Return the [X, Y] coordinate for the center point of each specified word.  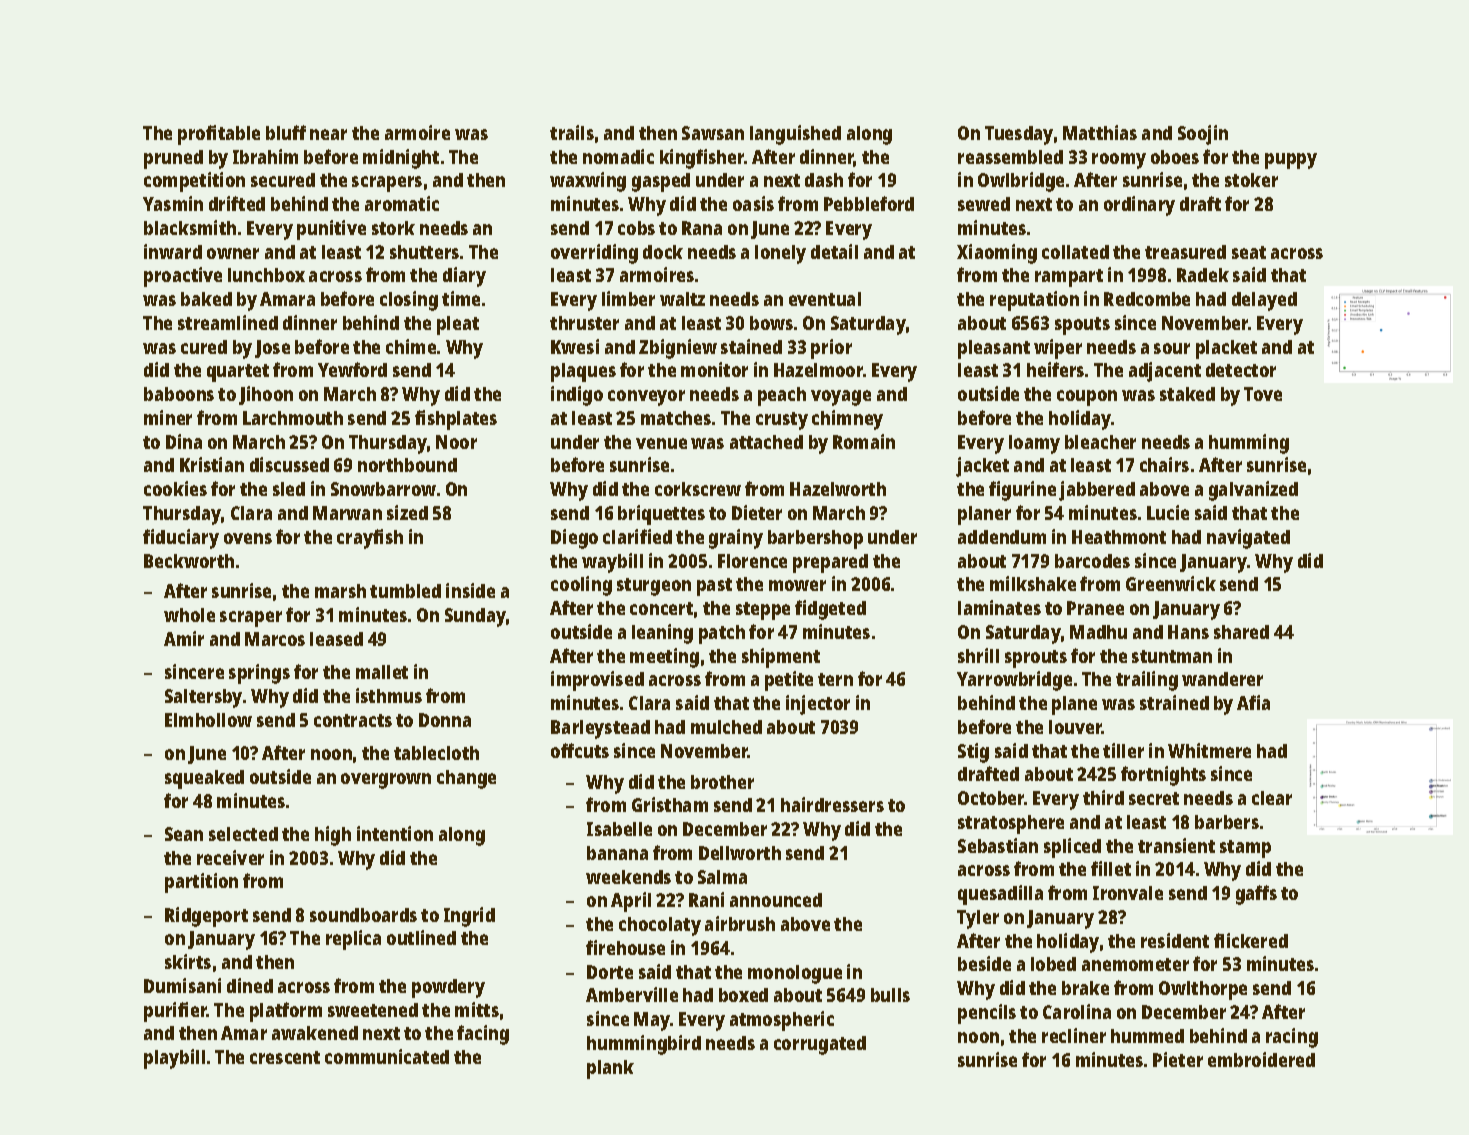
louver [1075, 727]
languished [795, 135]
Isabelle [619, 829]
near [328, 134]
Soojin [1203, 135]
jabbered [1097, 491]
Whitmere [1209, 750]
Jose [272, 349]
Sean [184, 834]
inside [470, 590]
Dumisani [182, 985]
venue [661, 443]
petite [789, 681]
